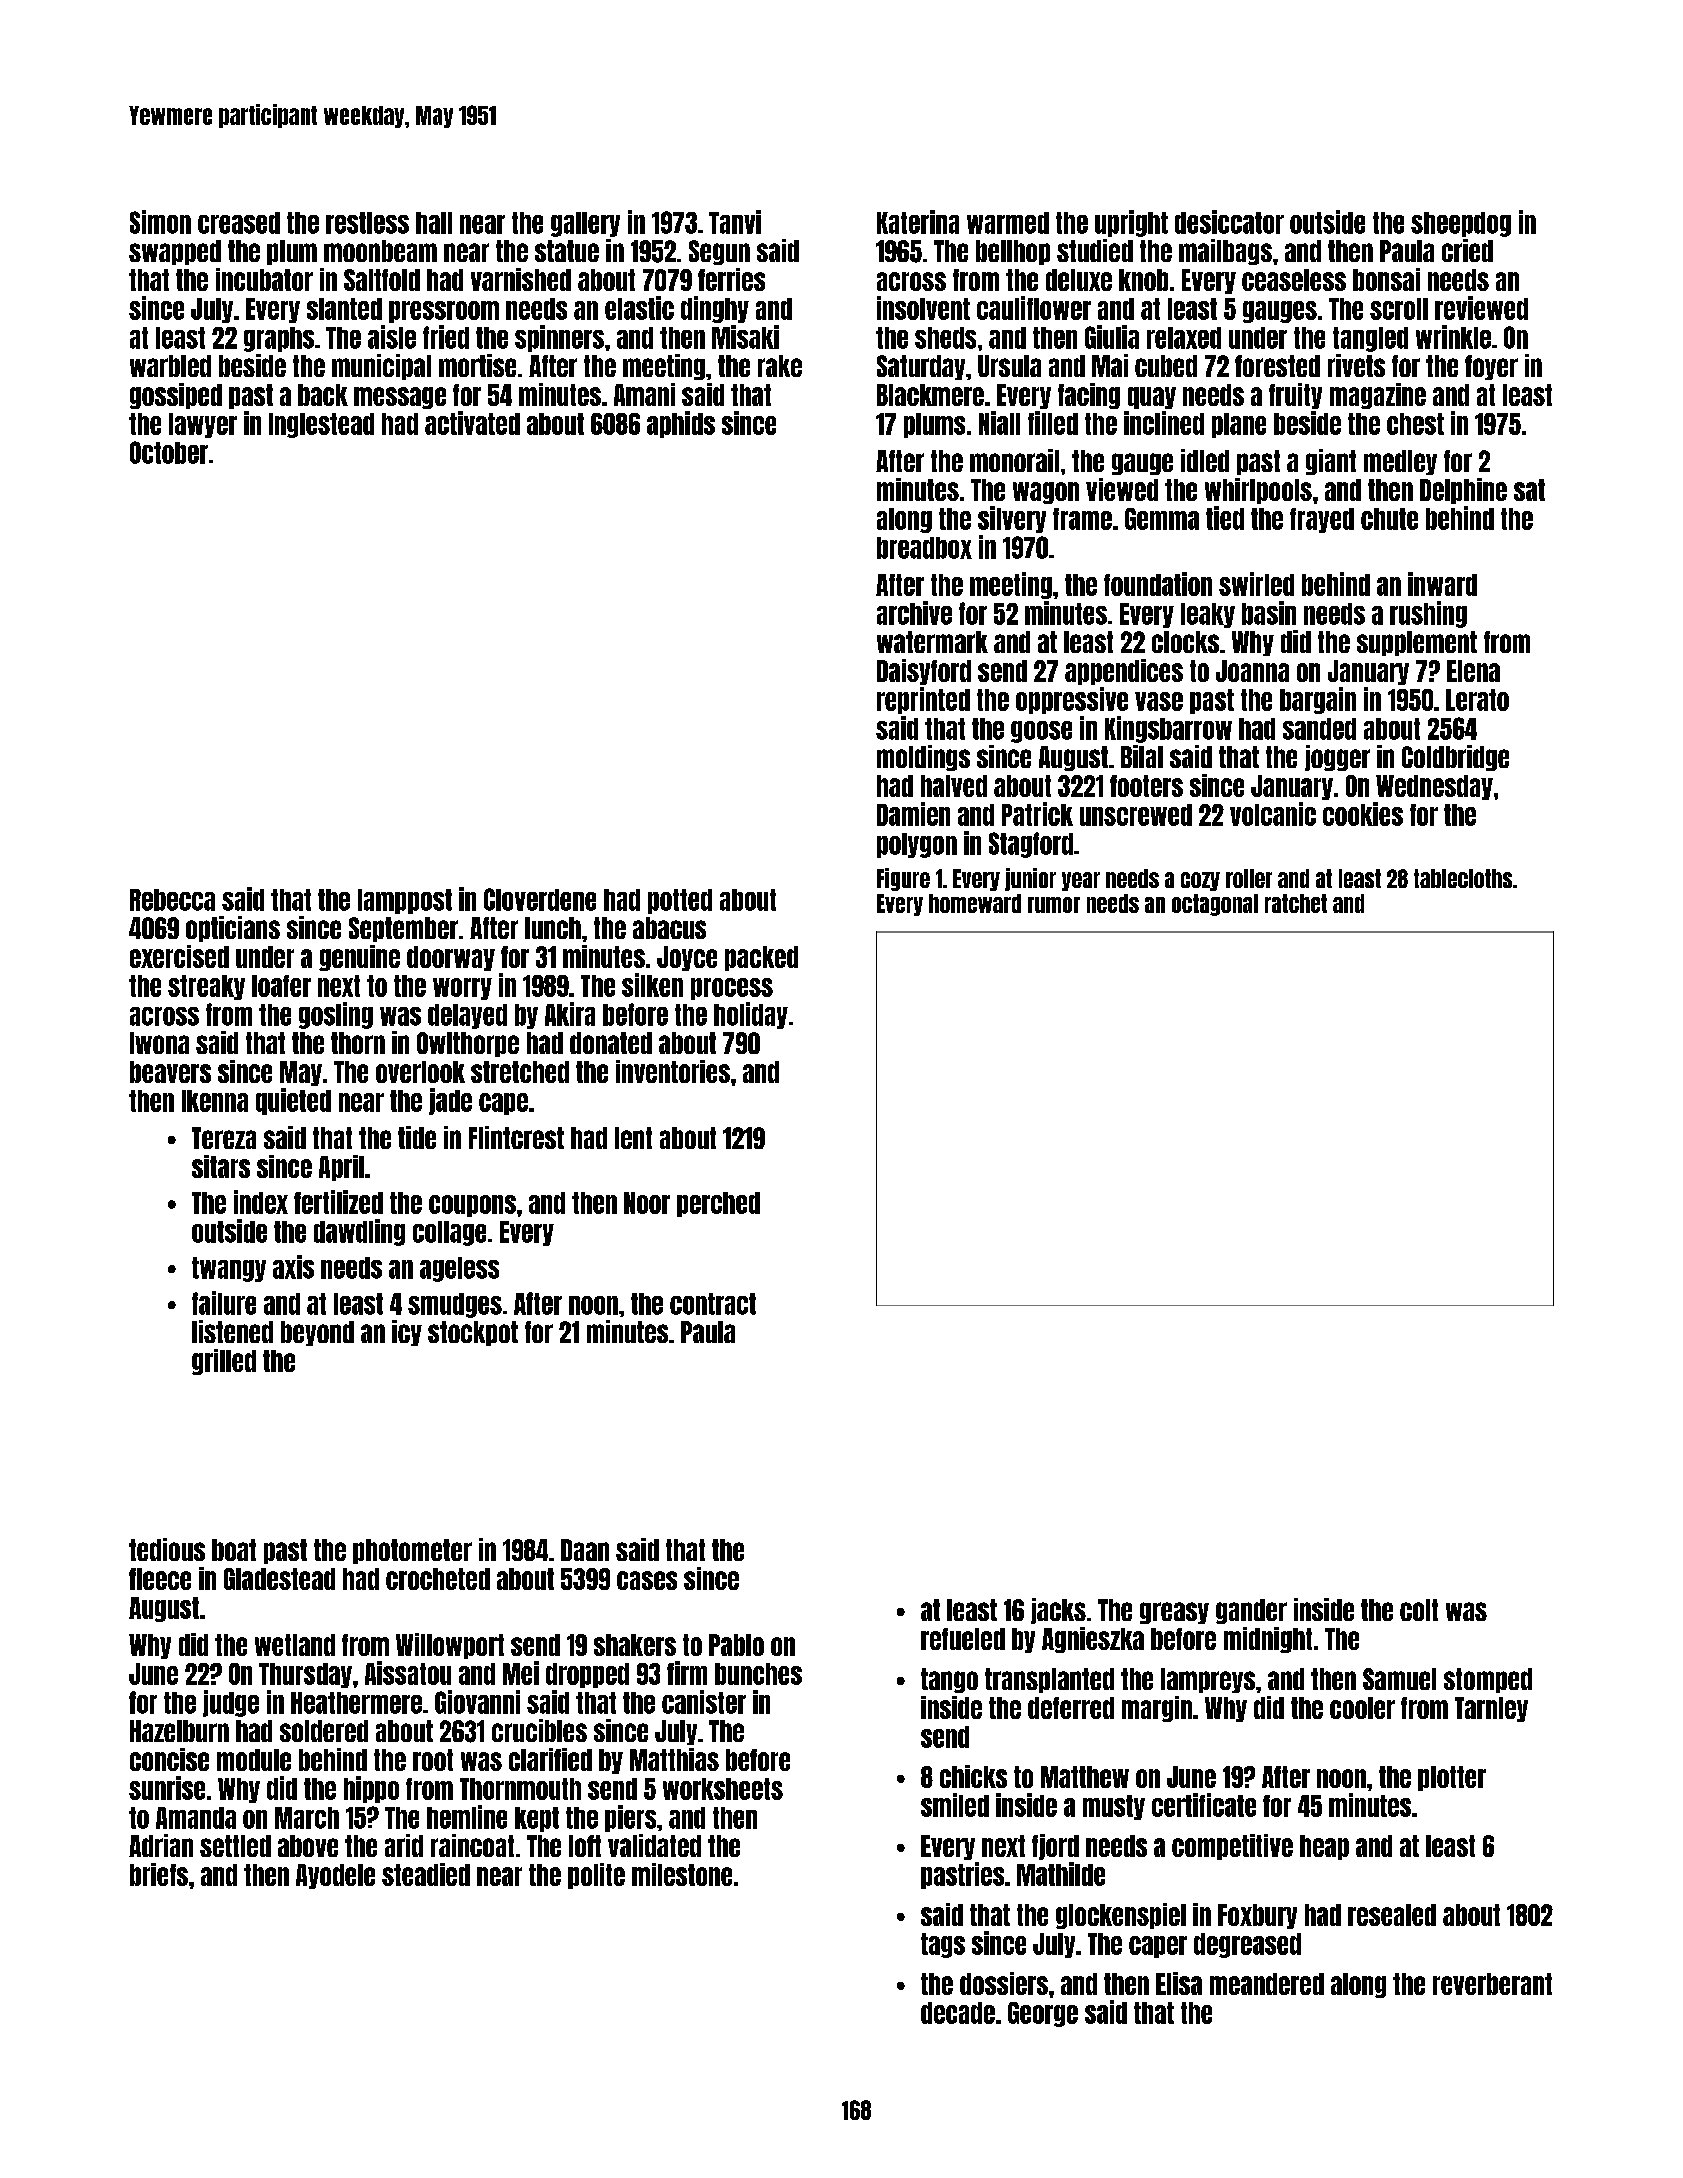 The width and height of the image is (1683, 2178). What do you see at coordinates (943, 1945) in the image?
I see `tags` at bounding box center [943, 1945].
